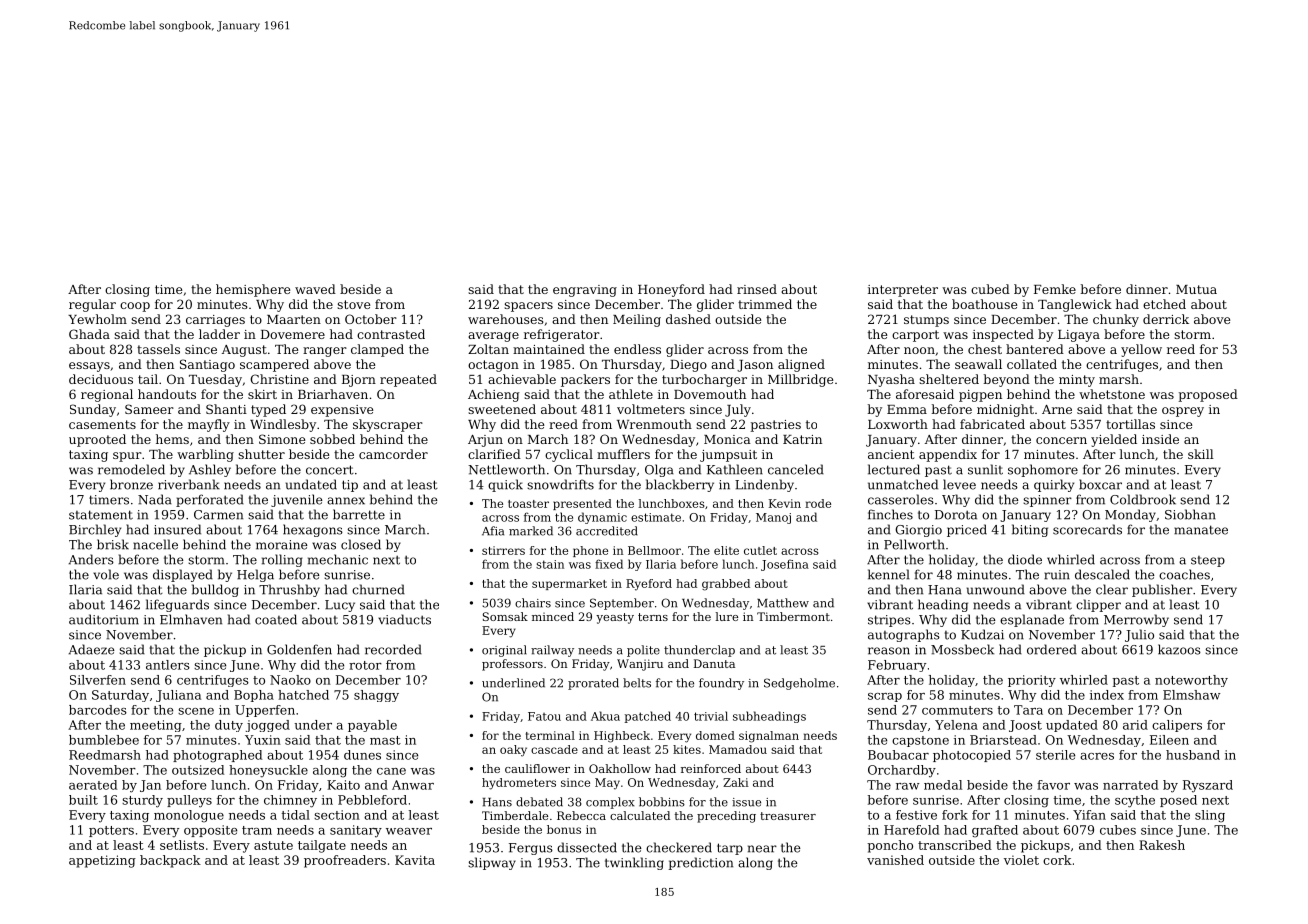 The height and width of the screenshot is (924, 1308). I want to click on hemisphere, so click(253, 290).
